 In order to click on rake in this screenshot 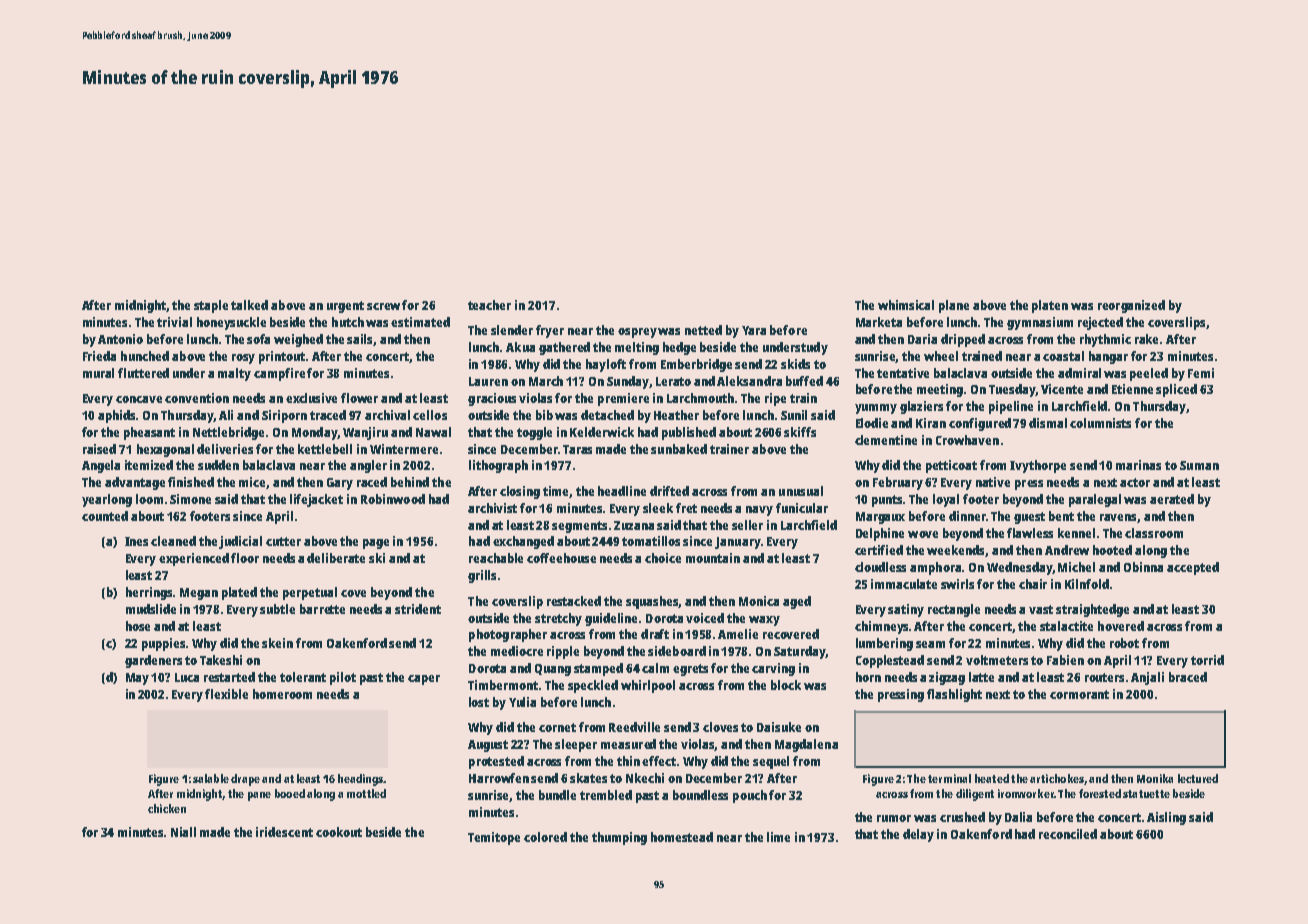, I will do `click(1146, 339)`.
